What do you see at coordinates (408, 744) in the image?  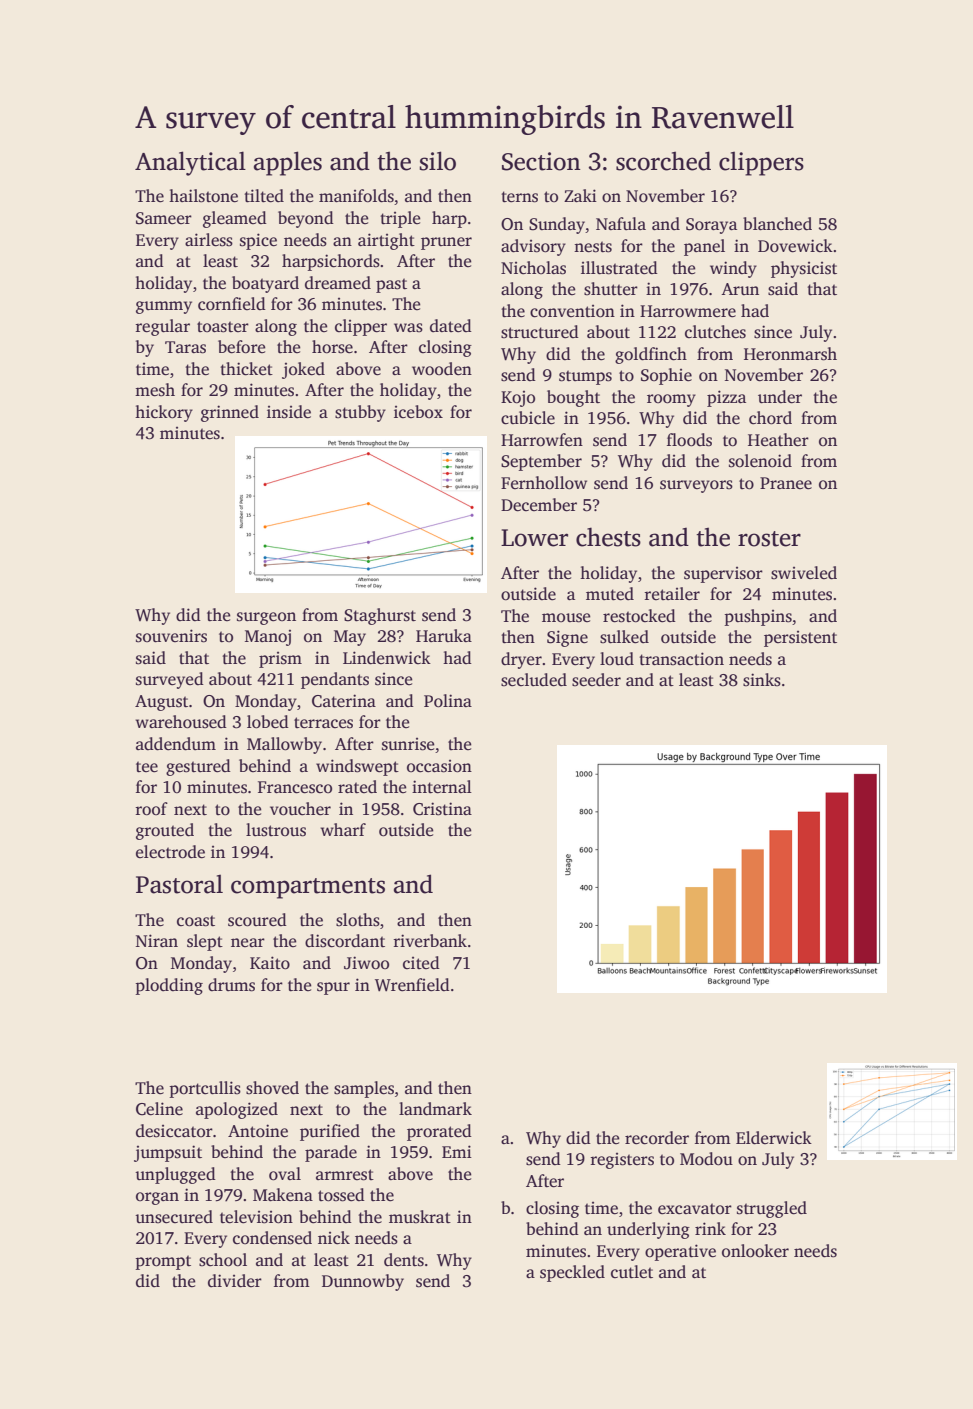 I see `sunrise` at bounding box center [408, 744].
